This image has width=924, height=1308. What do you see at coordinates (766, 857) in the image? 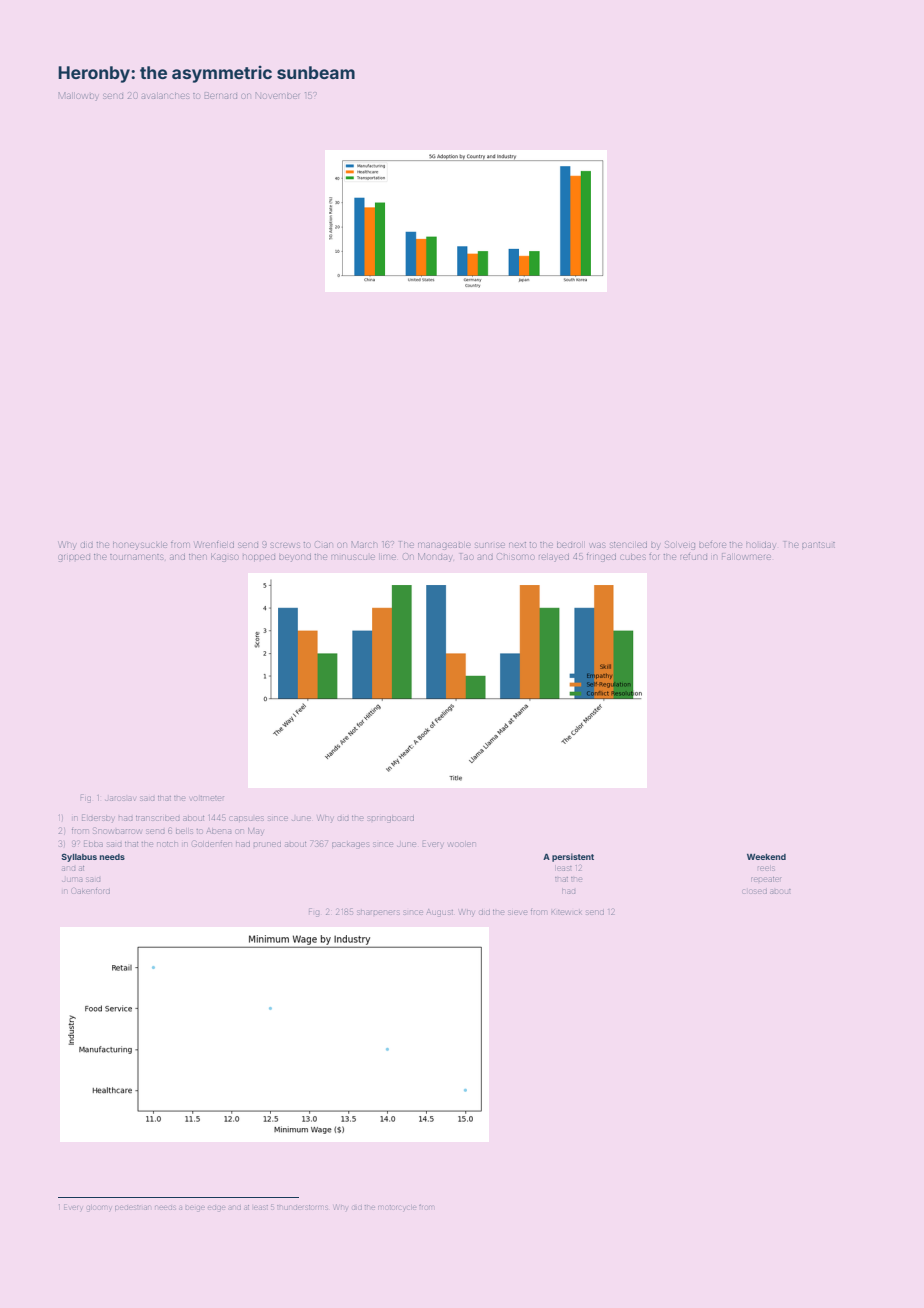
I see `Weekend` at bounding box center [766, 857].
